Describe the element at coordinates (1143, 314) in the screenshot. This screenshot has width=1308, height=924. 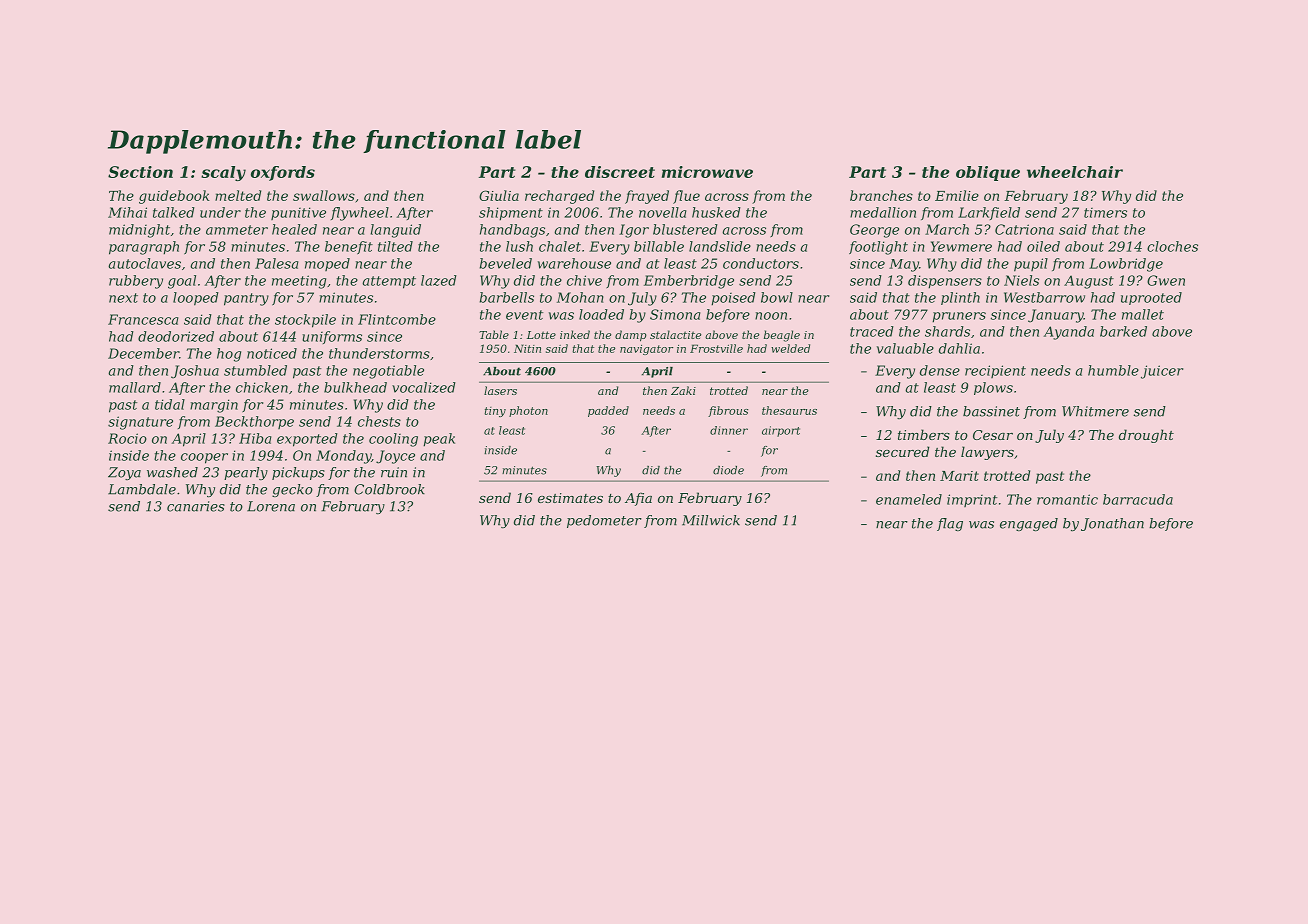
I see `mallet` at that location.
